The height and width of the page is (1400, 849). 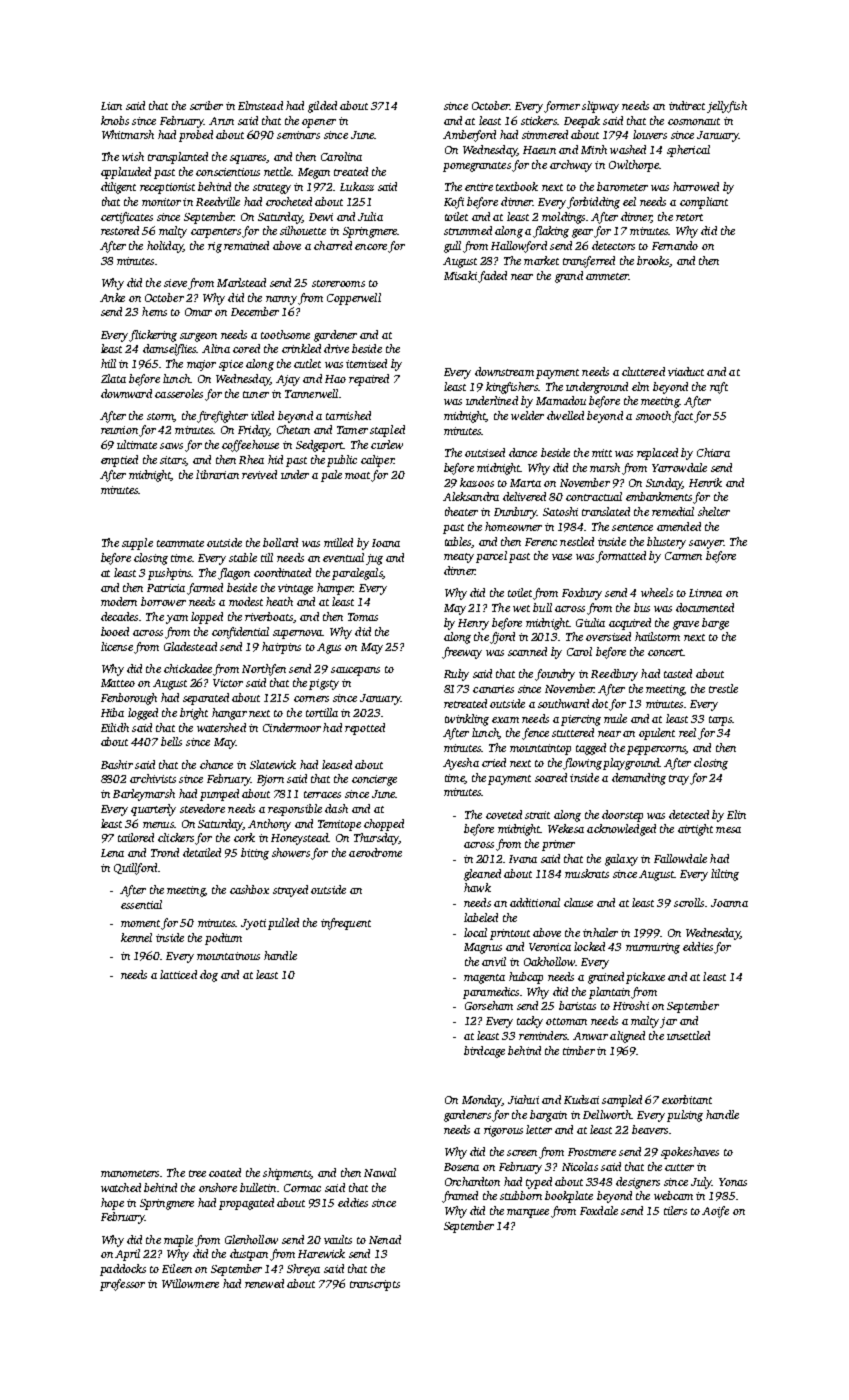 What do you see at coordinates (688, 1035) in the page?
I see `unsettled` at bounding box center [688, 1035].
